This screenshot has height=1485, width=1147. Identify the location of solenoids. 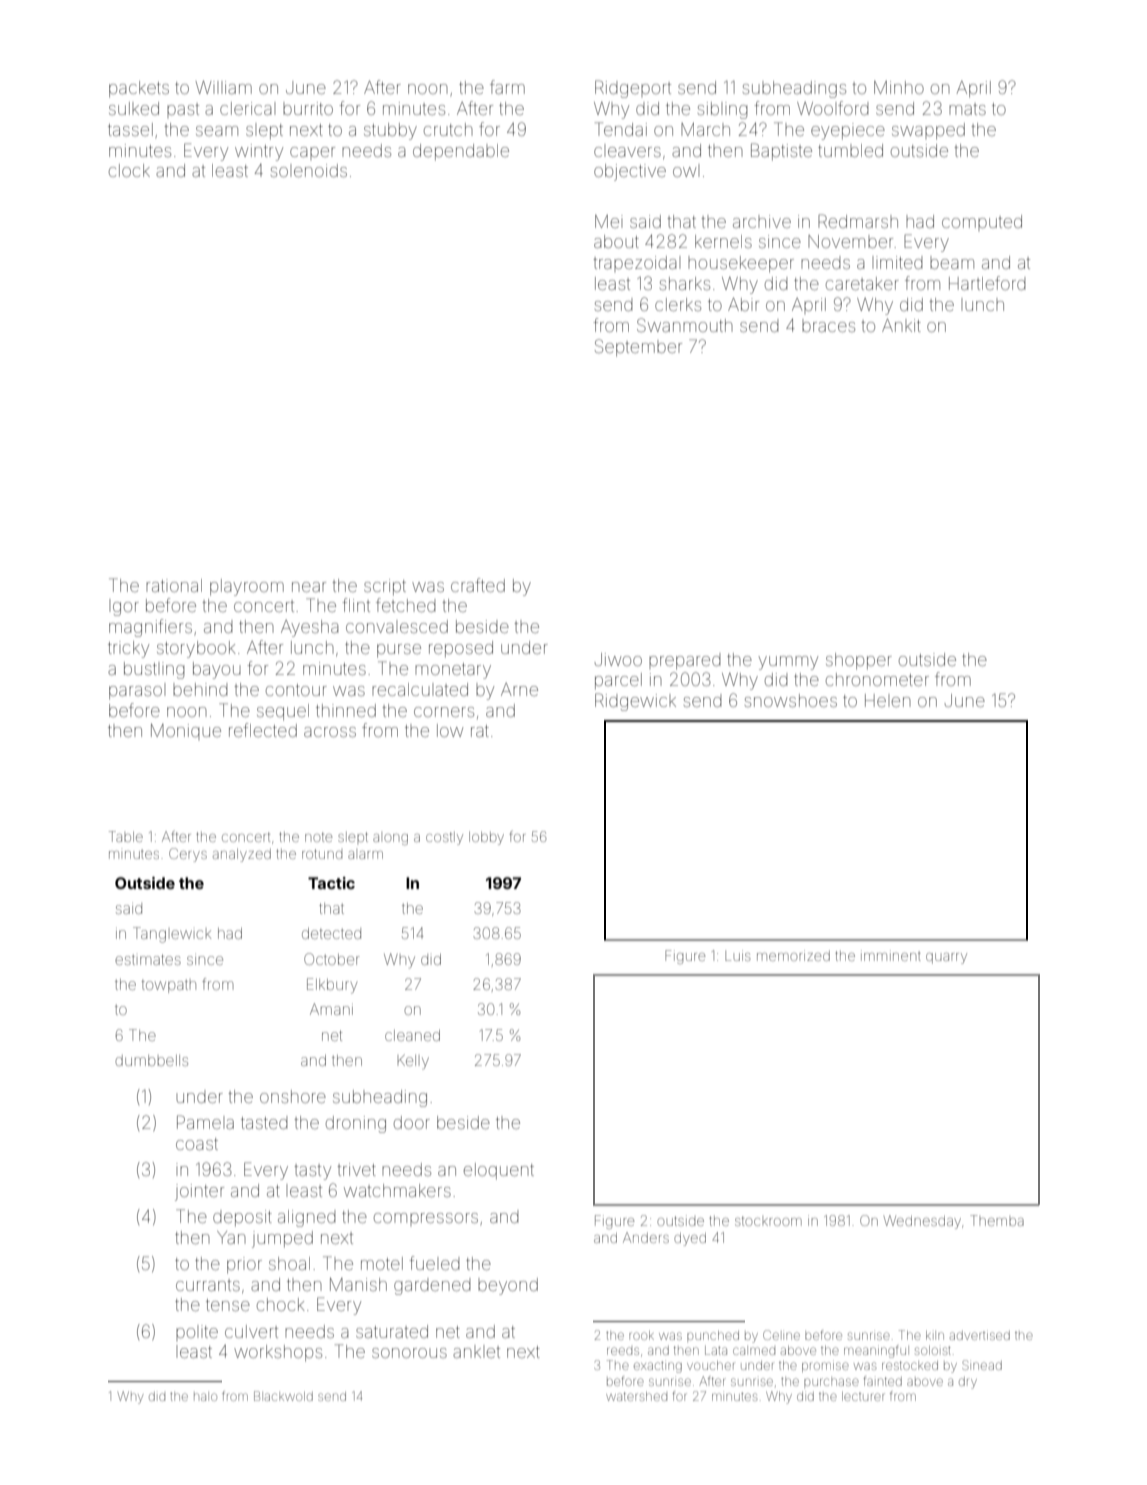
(309, 170).
